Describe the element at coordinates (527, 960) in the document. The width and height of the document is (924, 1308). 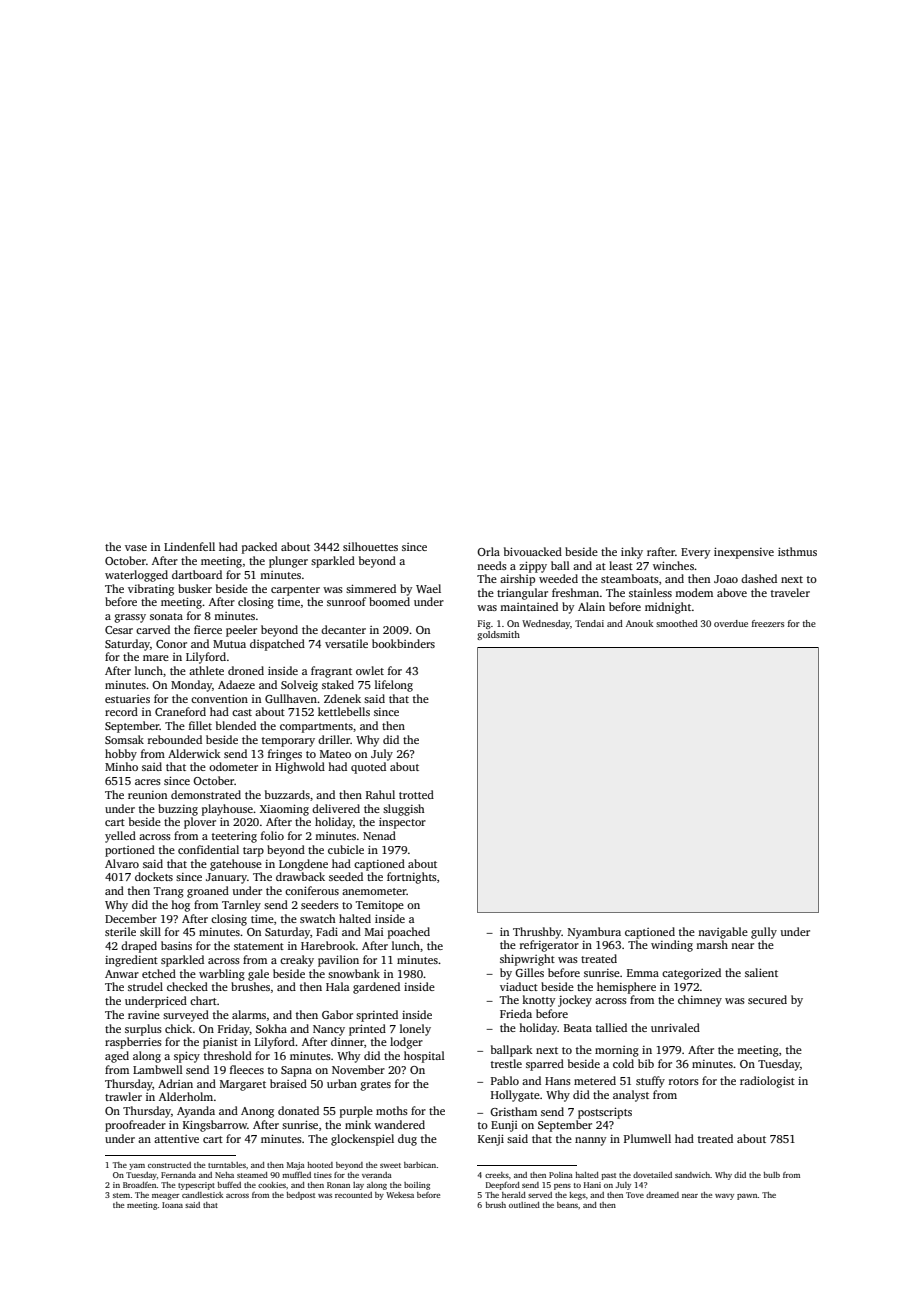
I see `shipwright` at that location.
